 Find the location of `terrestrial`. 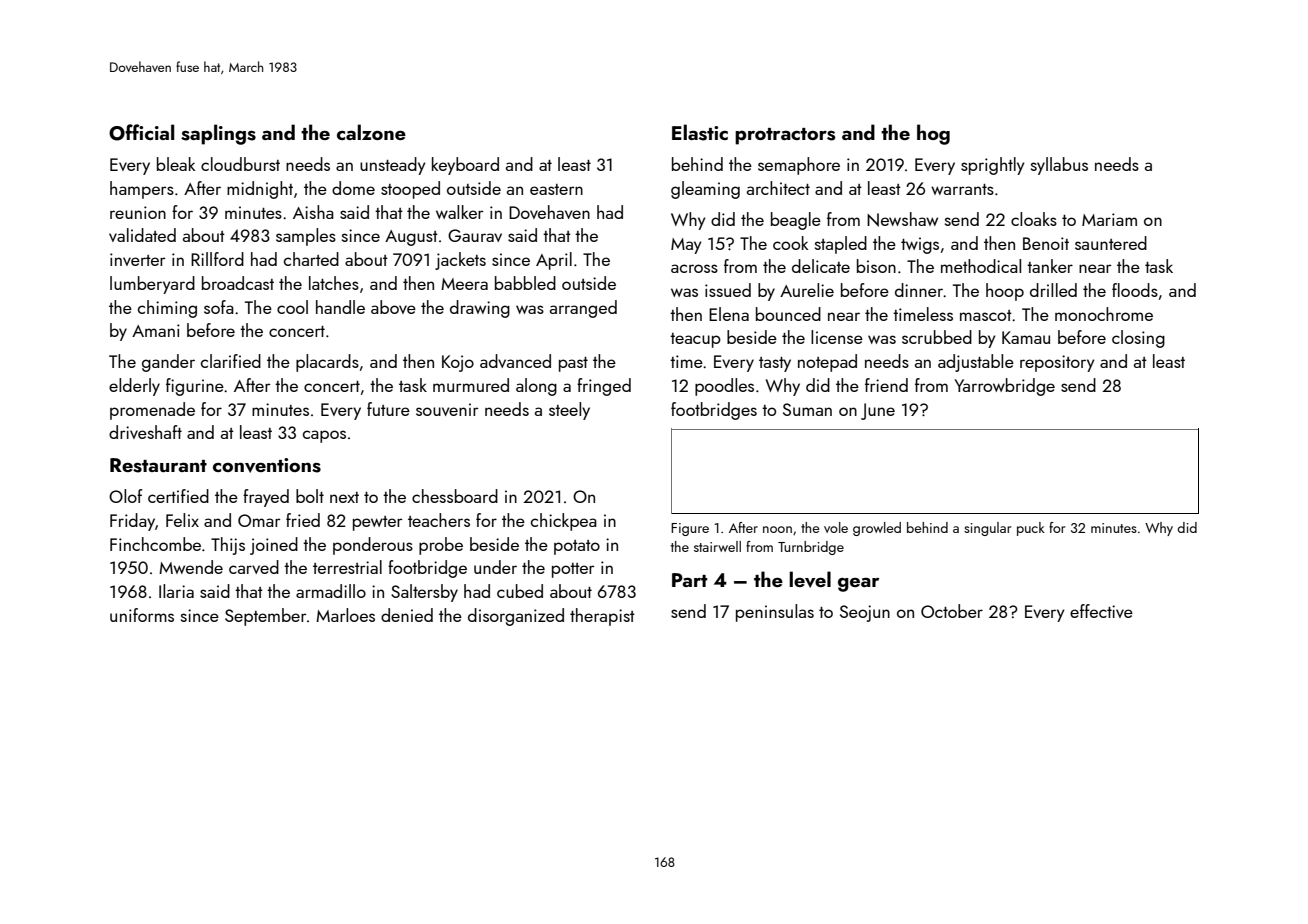

terrestrial is located at coordinates (347, 567).
